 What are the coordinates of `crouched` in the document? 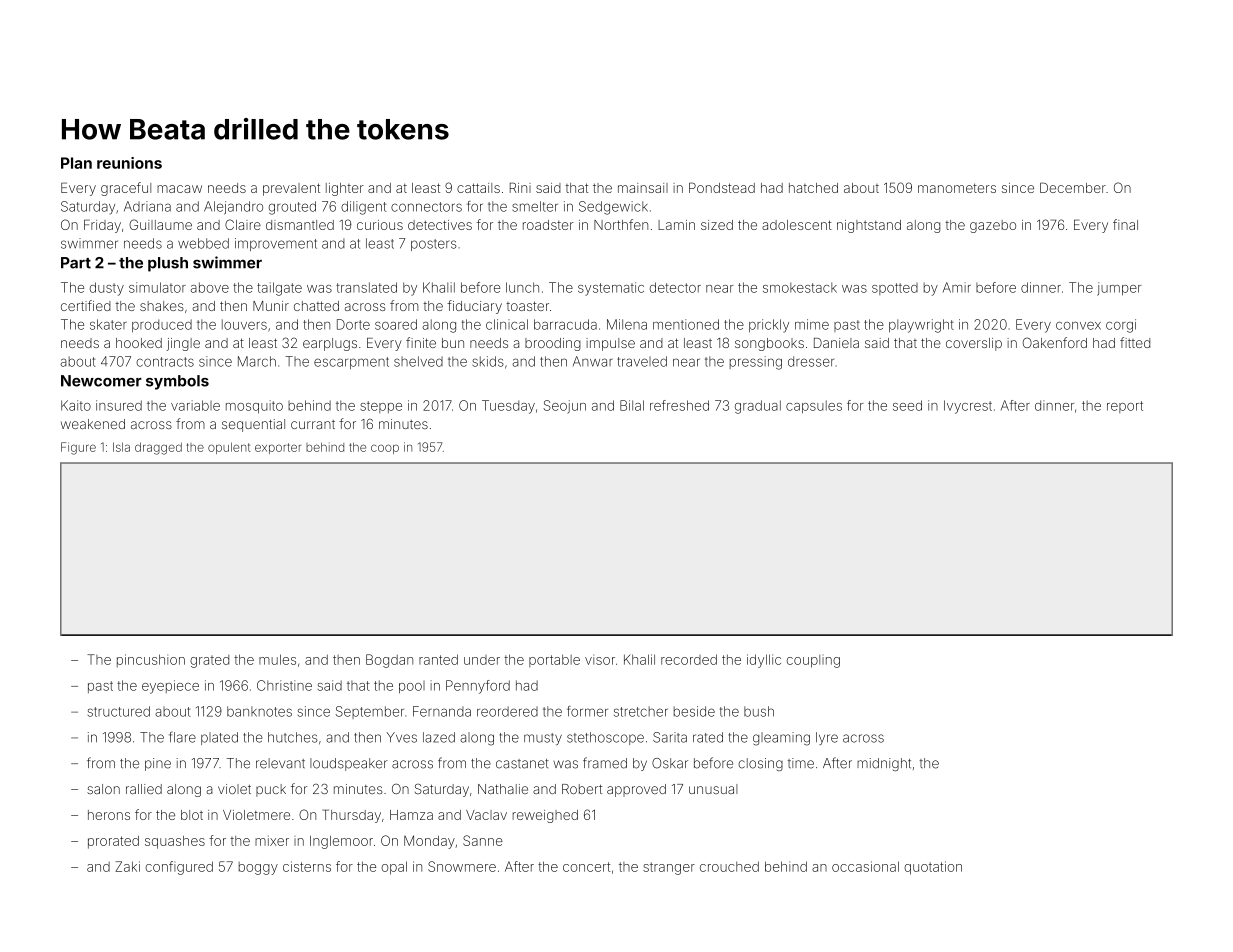 It's located at (729, 866).
